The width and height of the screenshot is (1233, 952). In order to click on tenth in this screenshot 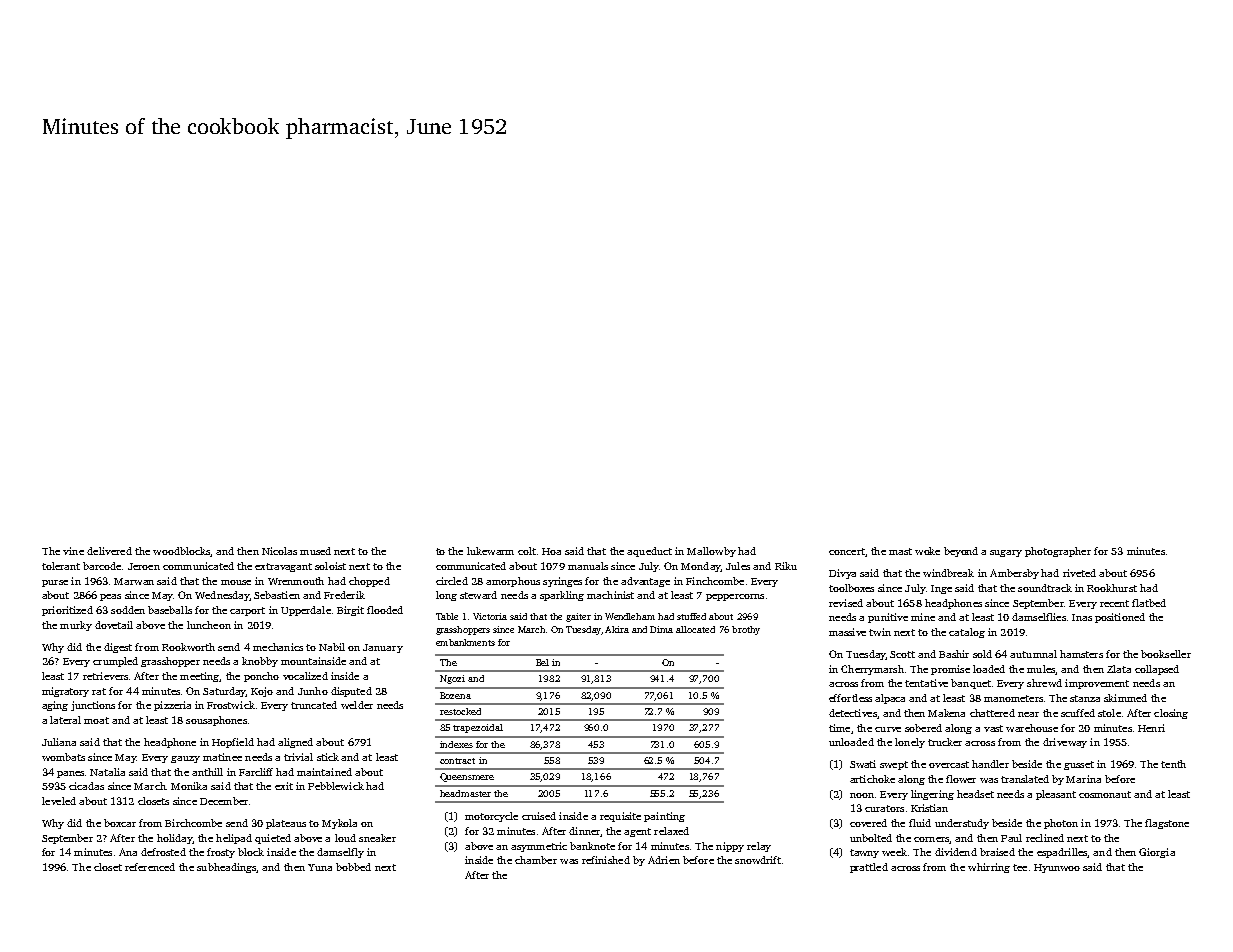, I will do `click(1173, 764)`.
